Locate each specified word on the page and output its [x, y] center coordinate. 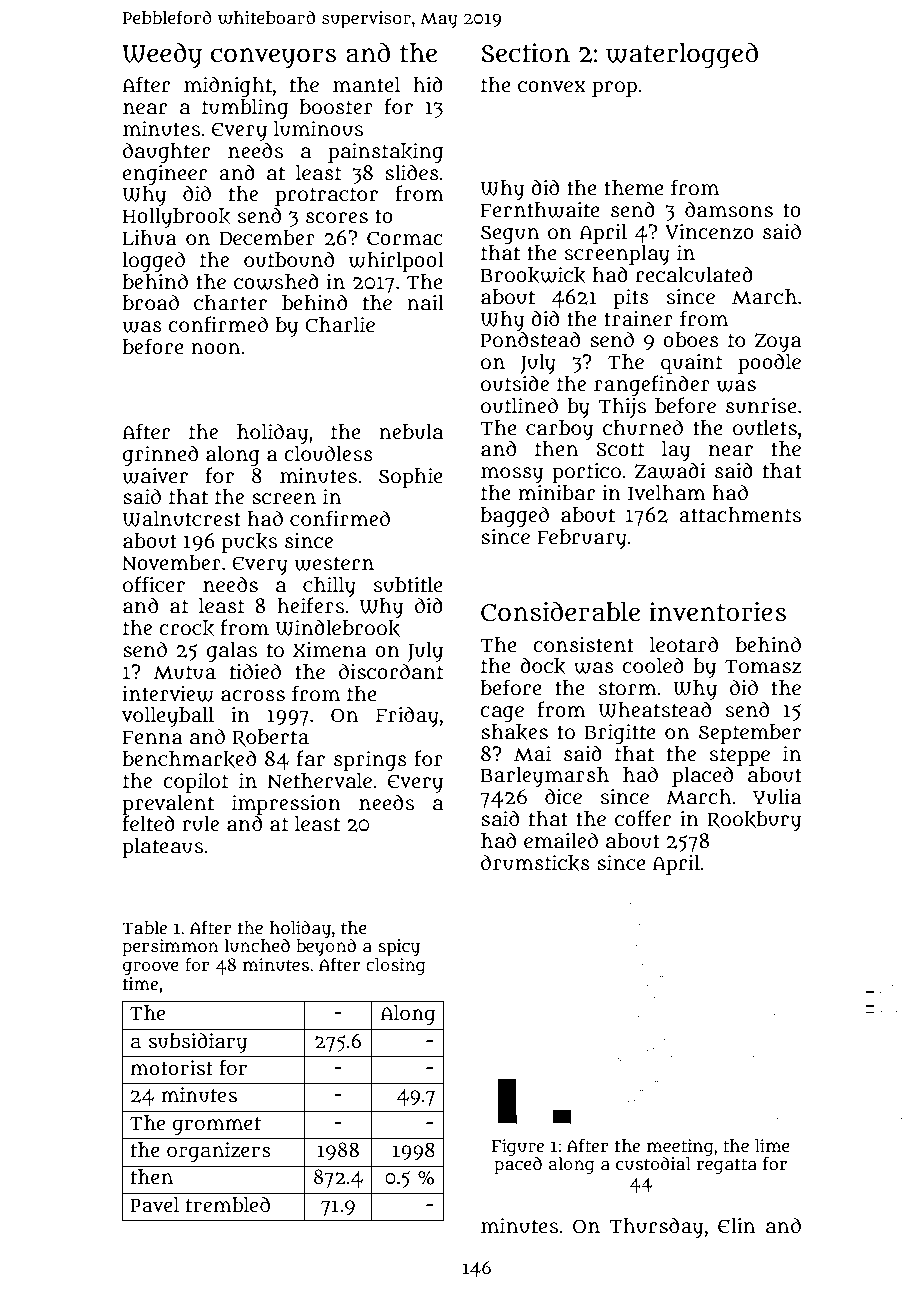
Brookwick [533, 275]
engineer [165, 175]
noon [215, 349]
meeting [680, 1147]
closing [396, 967]
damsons [729, 209]
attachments [740, 515]
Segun [510, 234]
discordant [391, 671]
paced [518, 1165]
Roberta [271, 738]
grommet [217, 1126]
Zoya [778, 342]
